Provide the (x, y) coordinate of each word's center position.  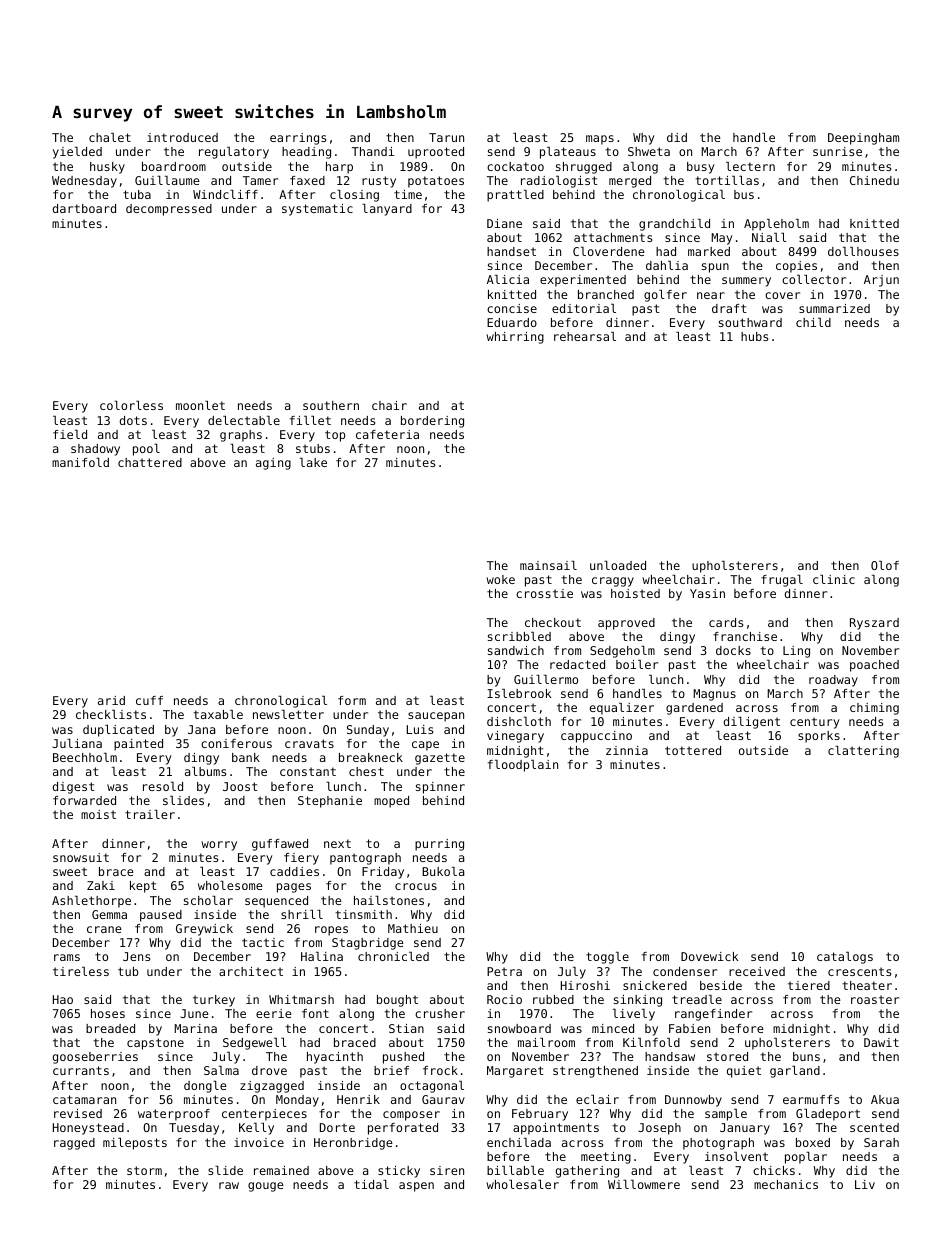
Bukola (443, 871)
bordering (432, 422)
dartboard (84, 208)
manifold (80, 462)
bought (397, 1001)
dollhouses (863, 251)
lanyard (387, 210)
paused (161, 916)
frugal (782, 581)
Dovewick (709, 956)
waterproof (174, 1115)
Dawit (881, 1042)
